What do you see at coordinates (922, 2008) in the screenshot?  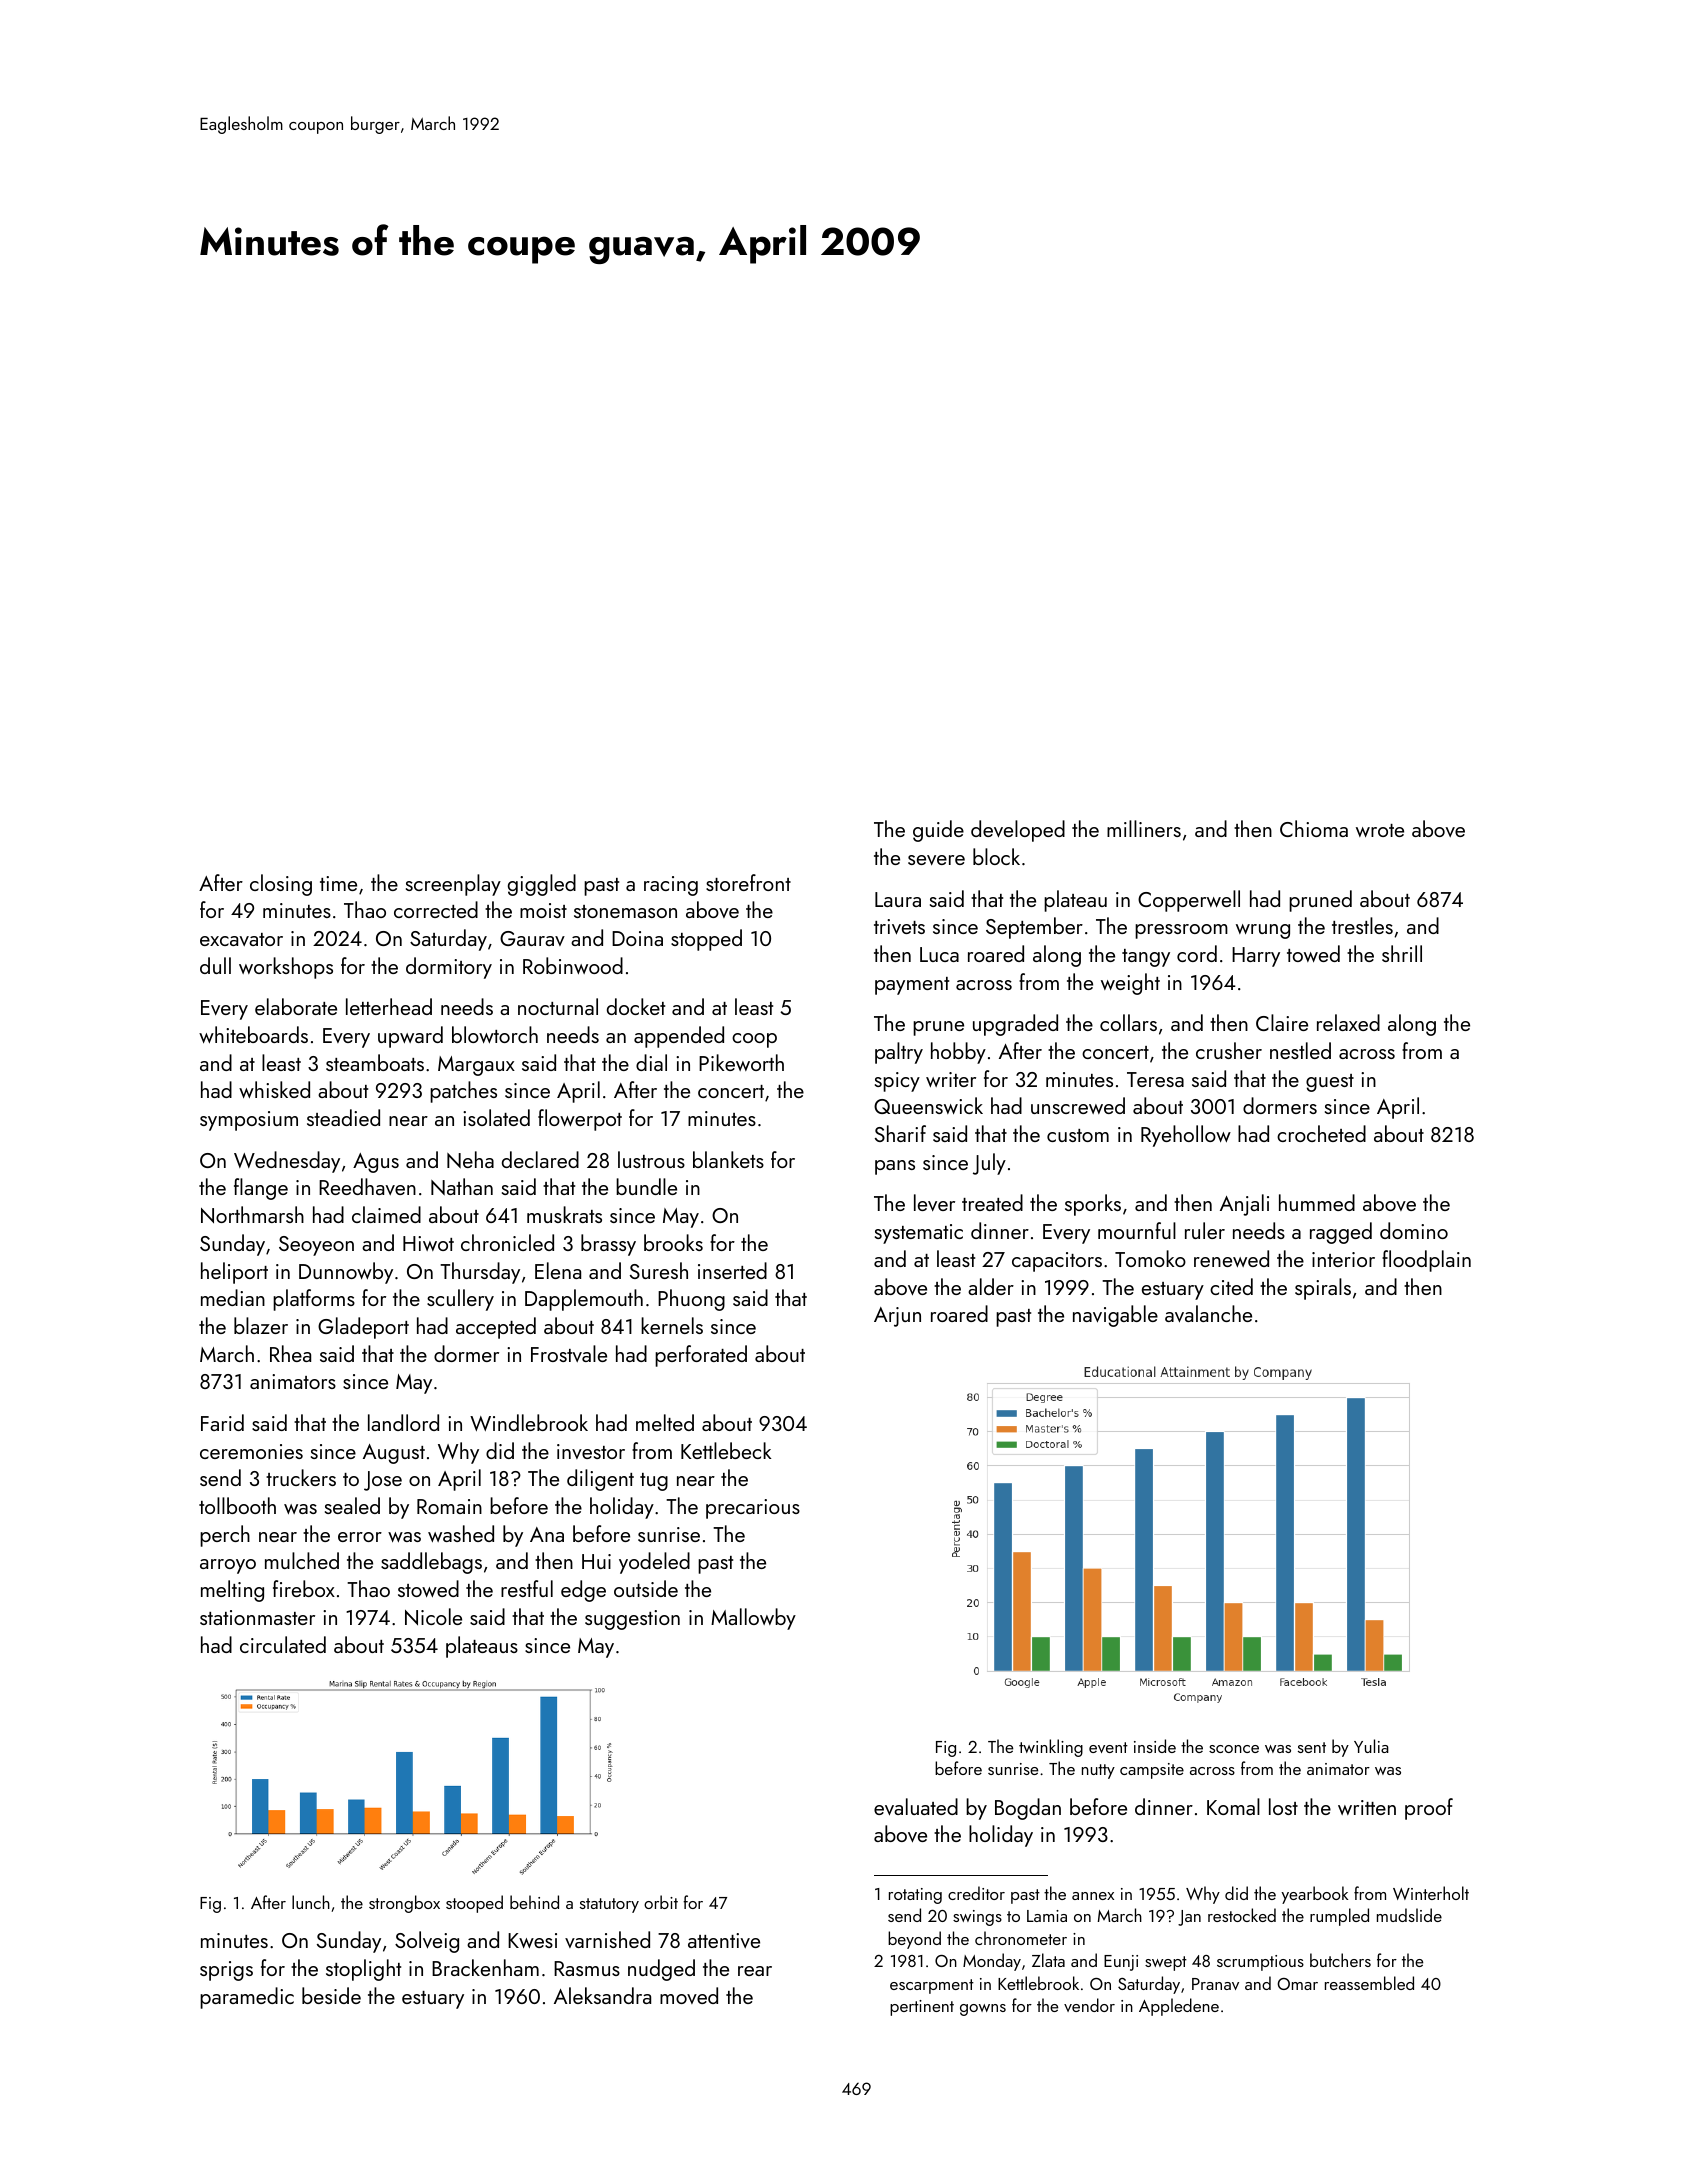 I see `pertinent` at bounding box center [922, 2008].
